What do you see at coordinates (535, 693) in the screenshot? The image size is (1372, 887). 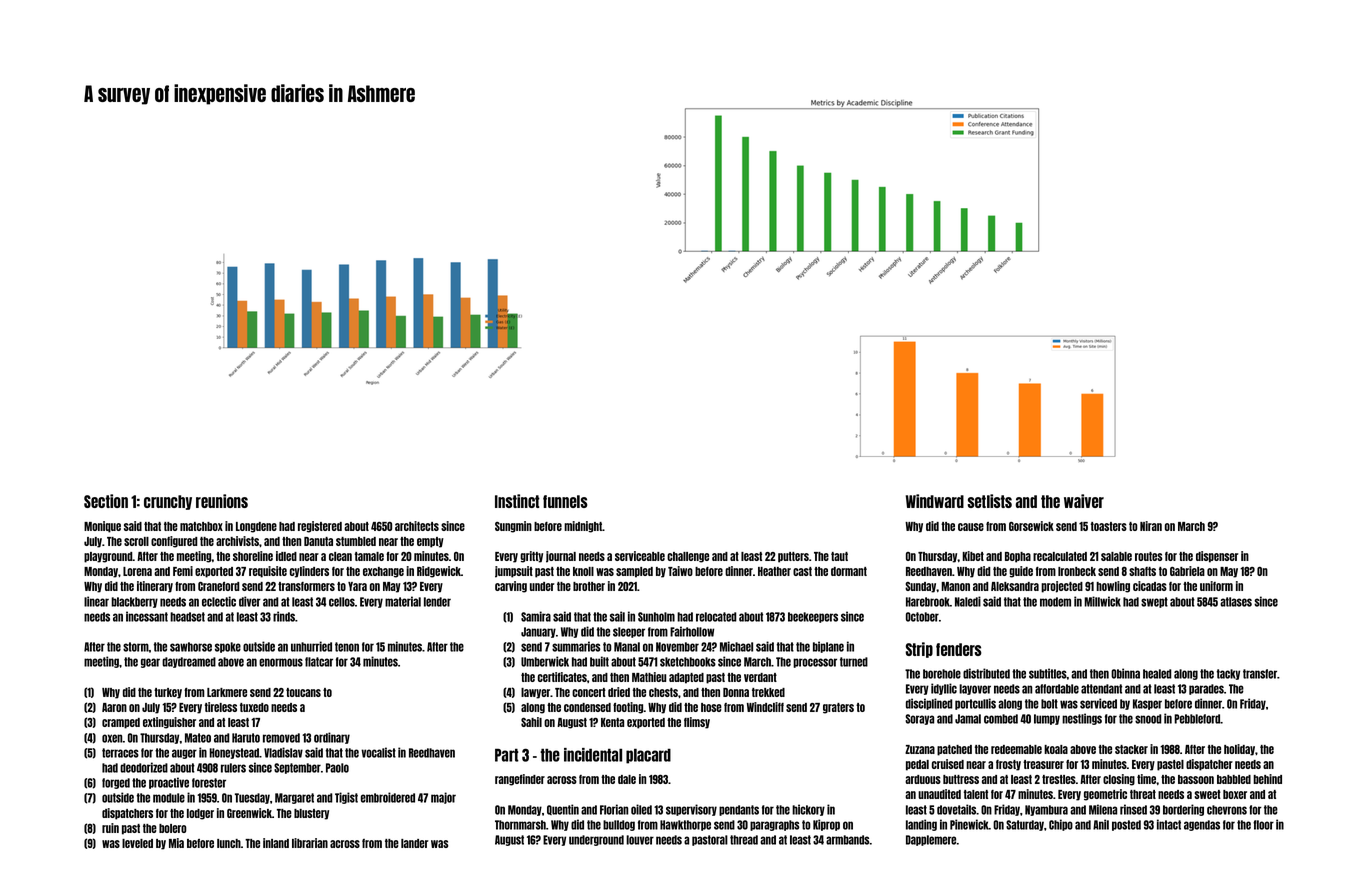 I see `lawyer` at bounding box center [535, 693].
